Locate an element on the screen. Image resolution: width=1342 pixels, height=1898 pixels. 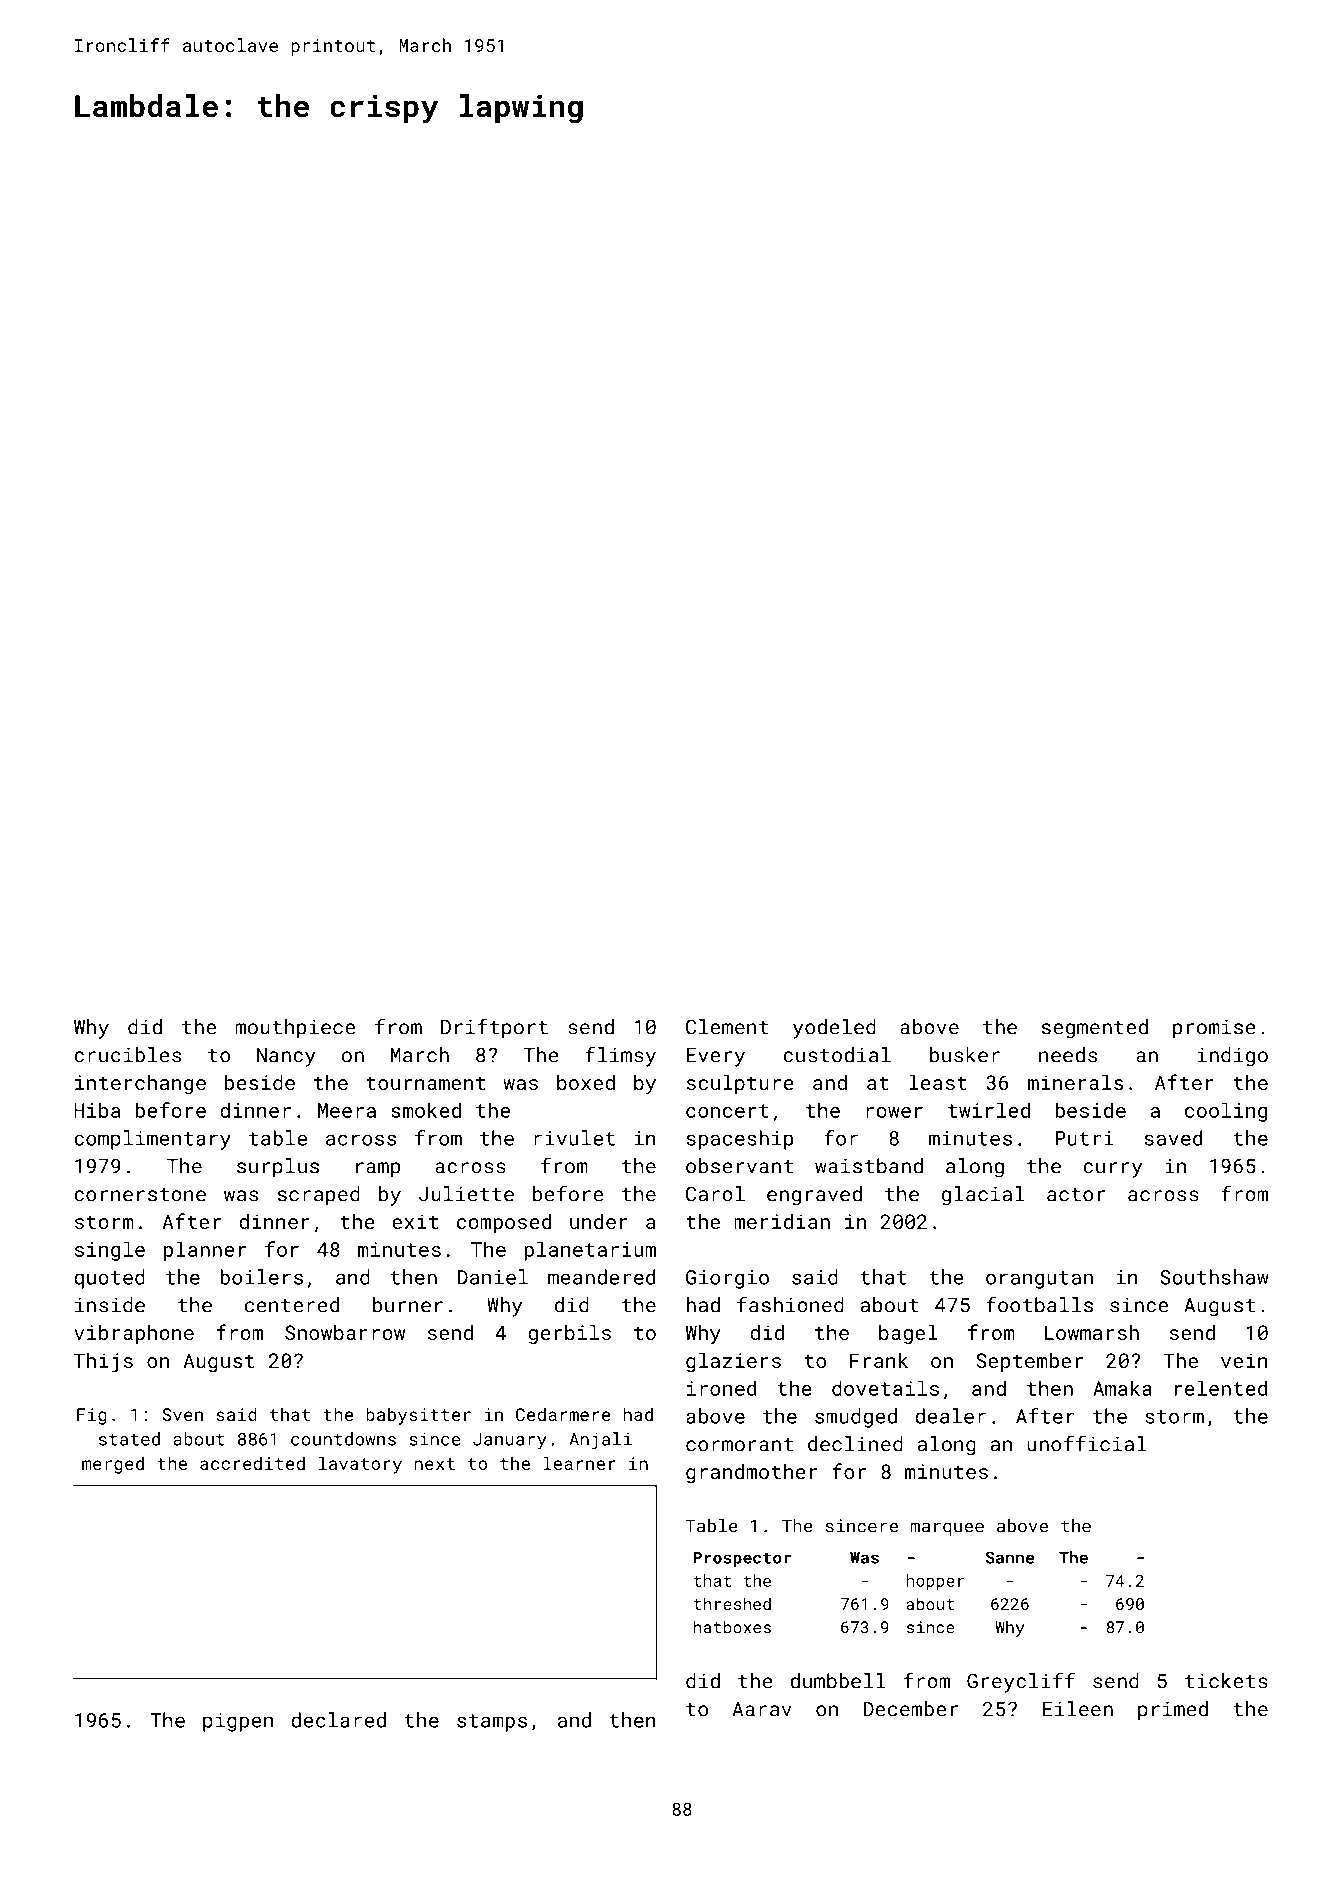
flimsy is located at coordinates (620, 1056).
